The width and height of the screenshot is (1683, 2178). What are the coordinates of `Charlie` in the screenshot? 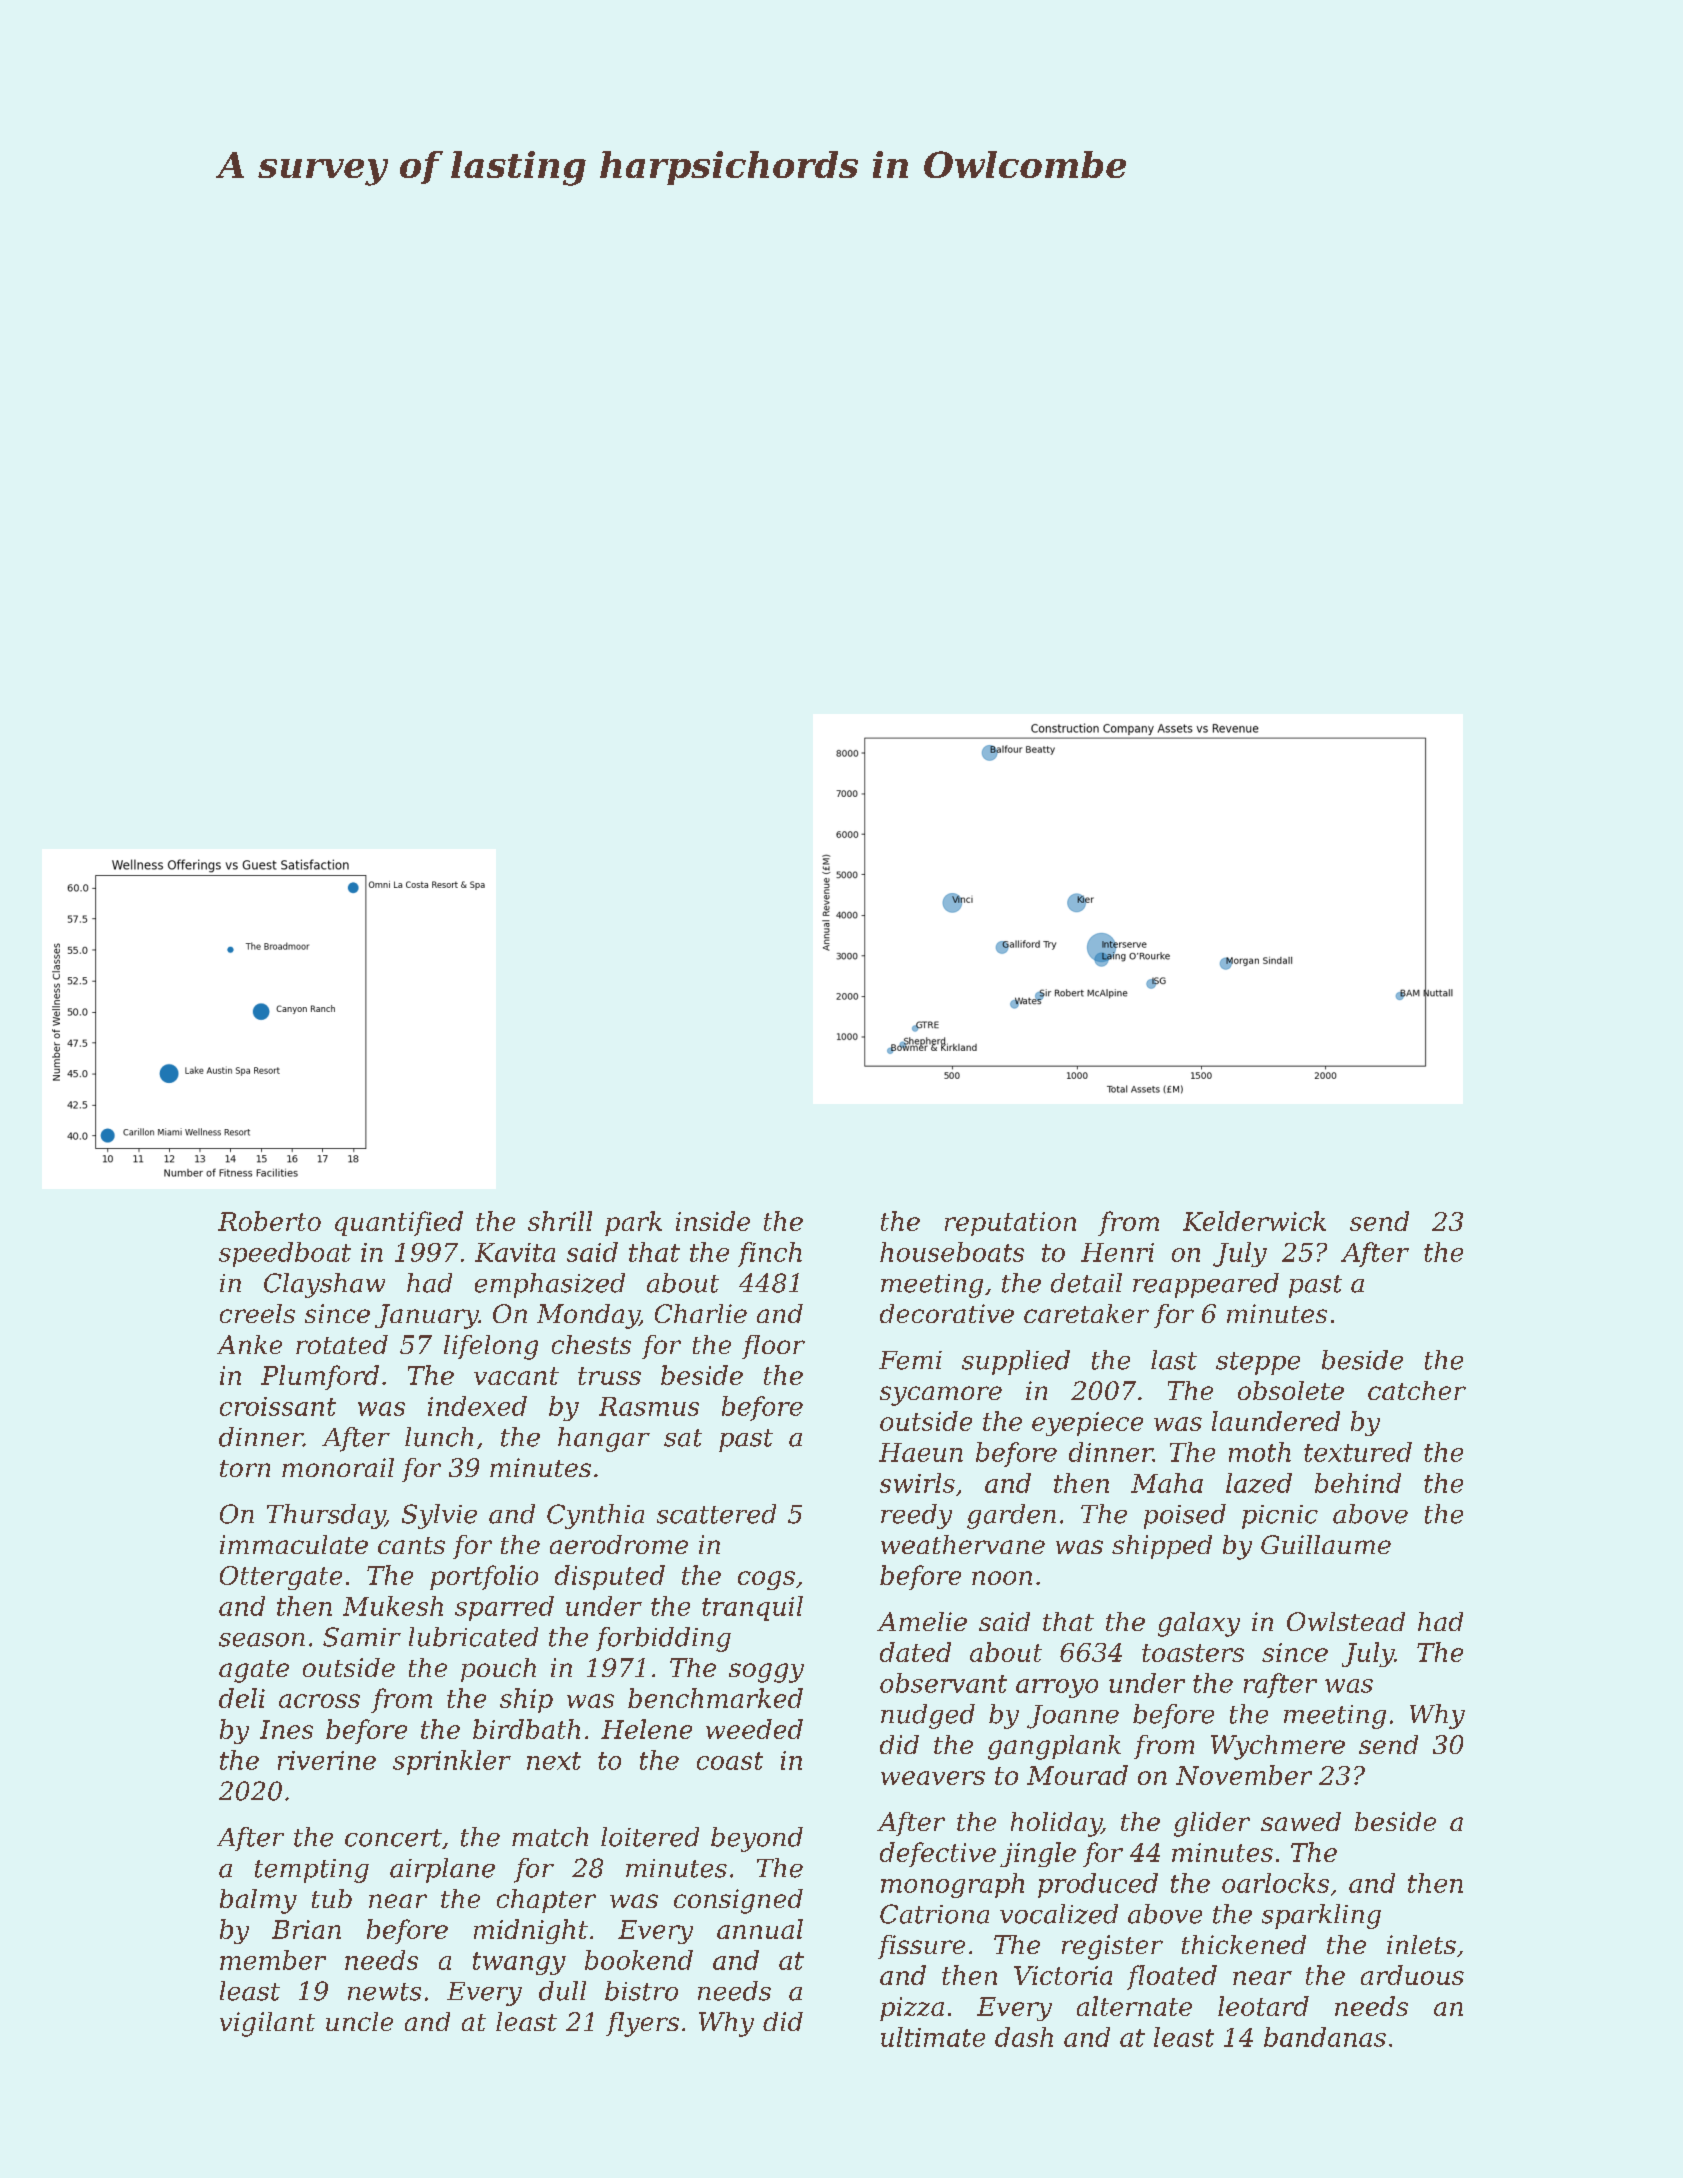 It's located at (701, 1313).
